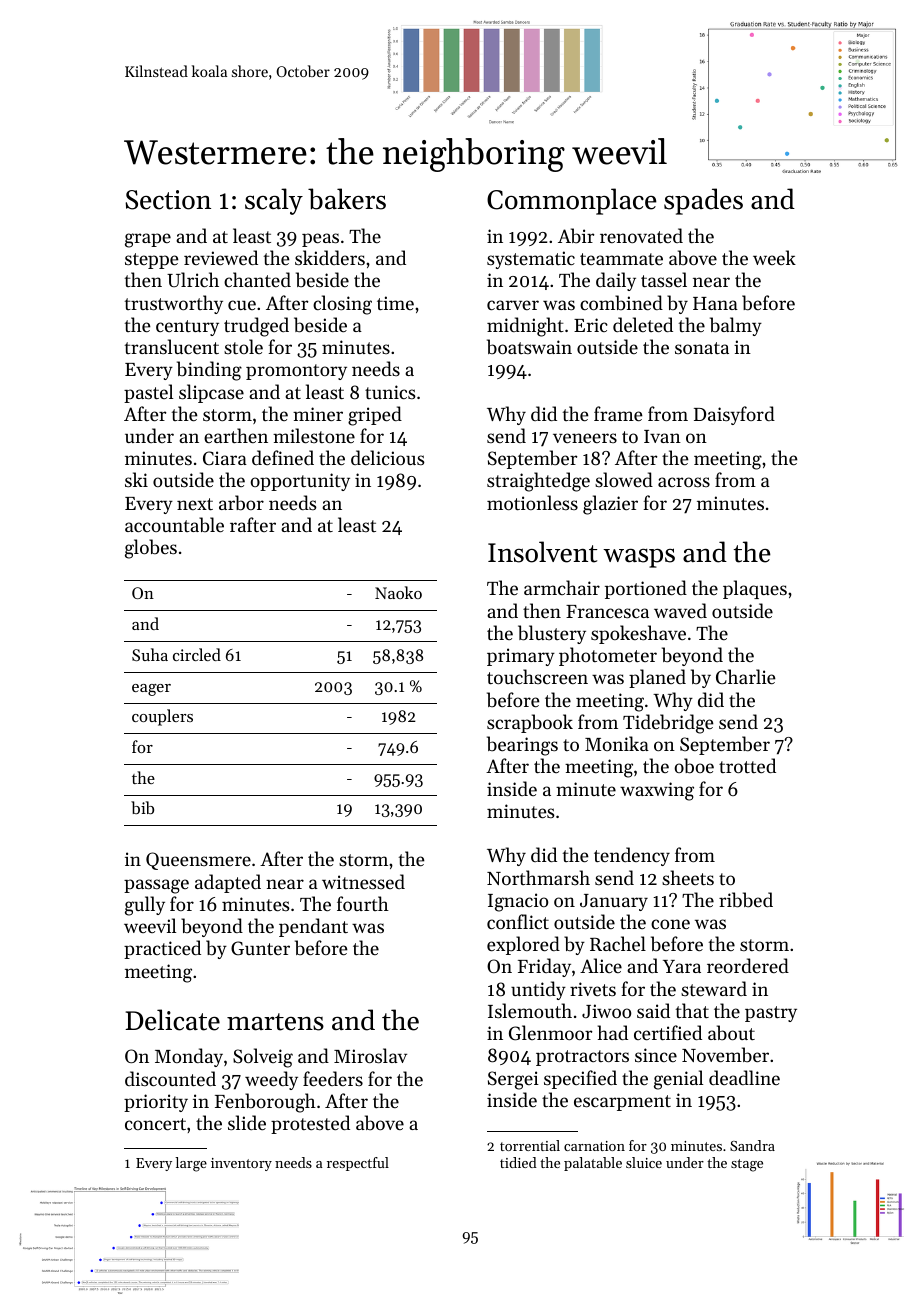 The width and height of the page is (924, 1314). Describe the element at coordinates (388, 457) in the page. I see `delicious` at that location.
